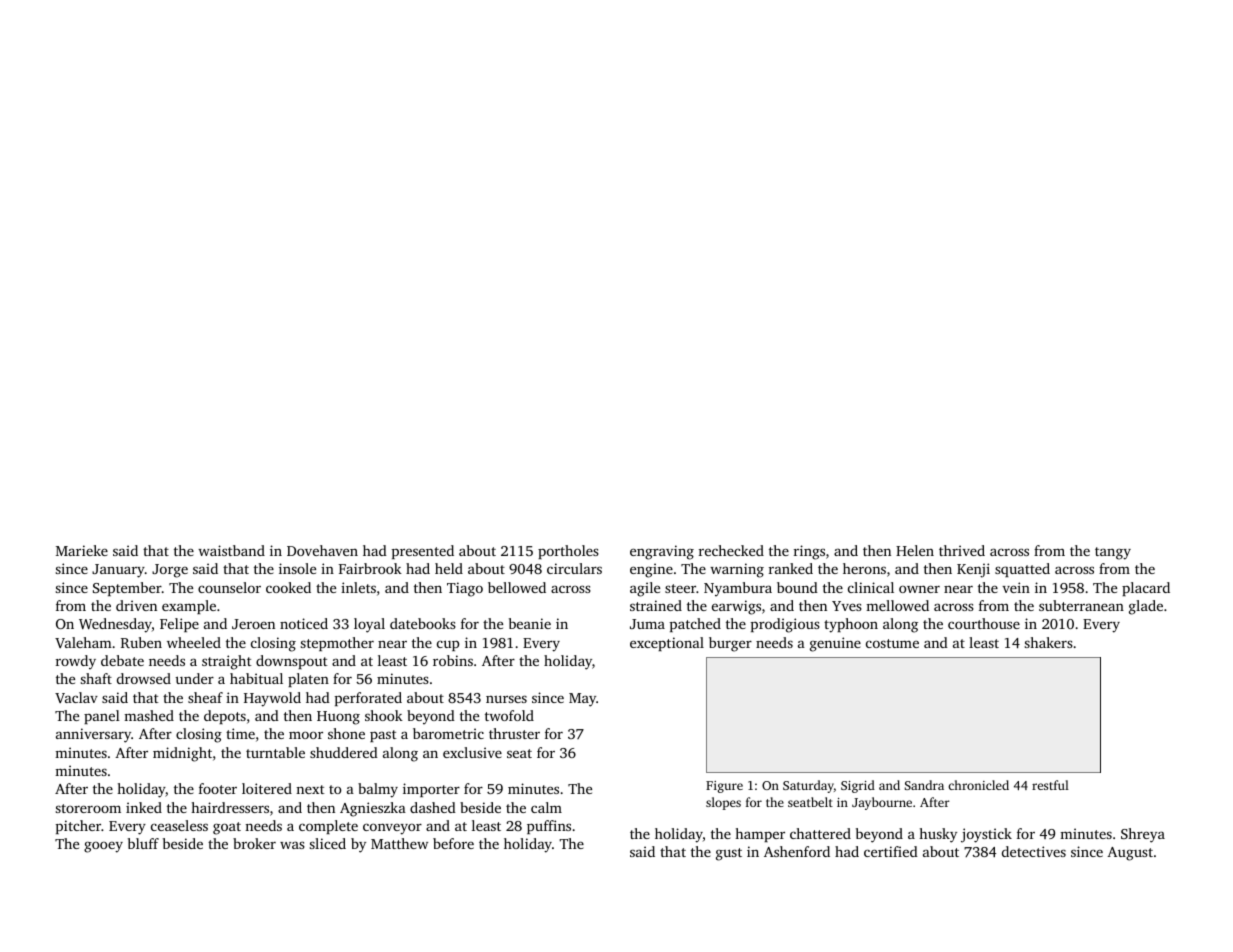 Image resolution: width=1233 pixels, height=952 pixels. Describe the element at coordinates (1113, 553) in the document. I see `tangy` at that location.
